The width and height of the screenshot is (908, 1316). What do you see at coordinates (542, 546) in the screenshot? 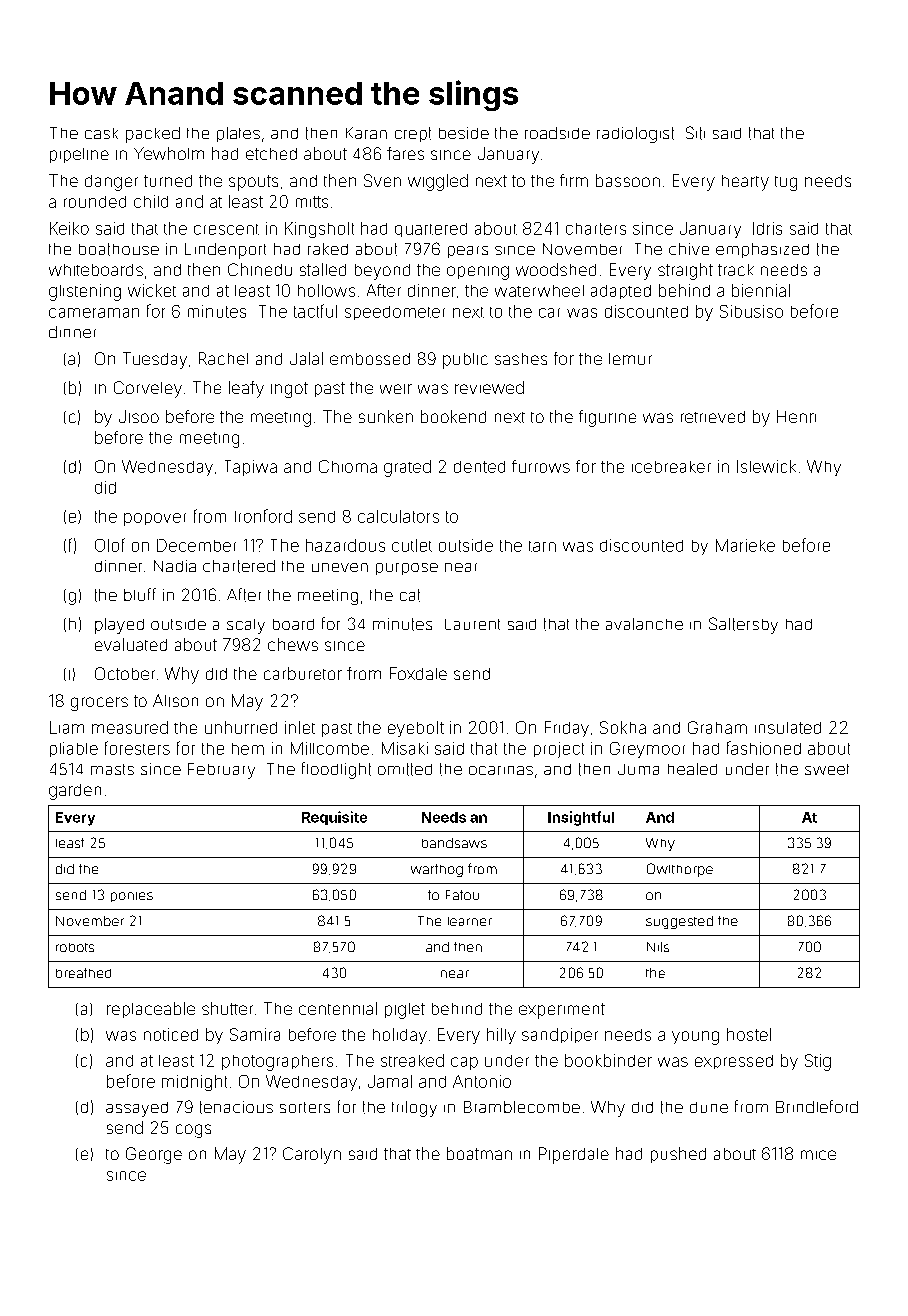
I see `tarn` at bounding box center [542, 546].
